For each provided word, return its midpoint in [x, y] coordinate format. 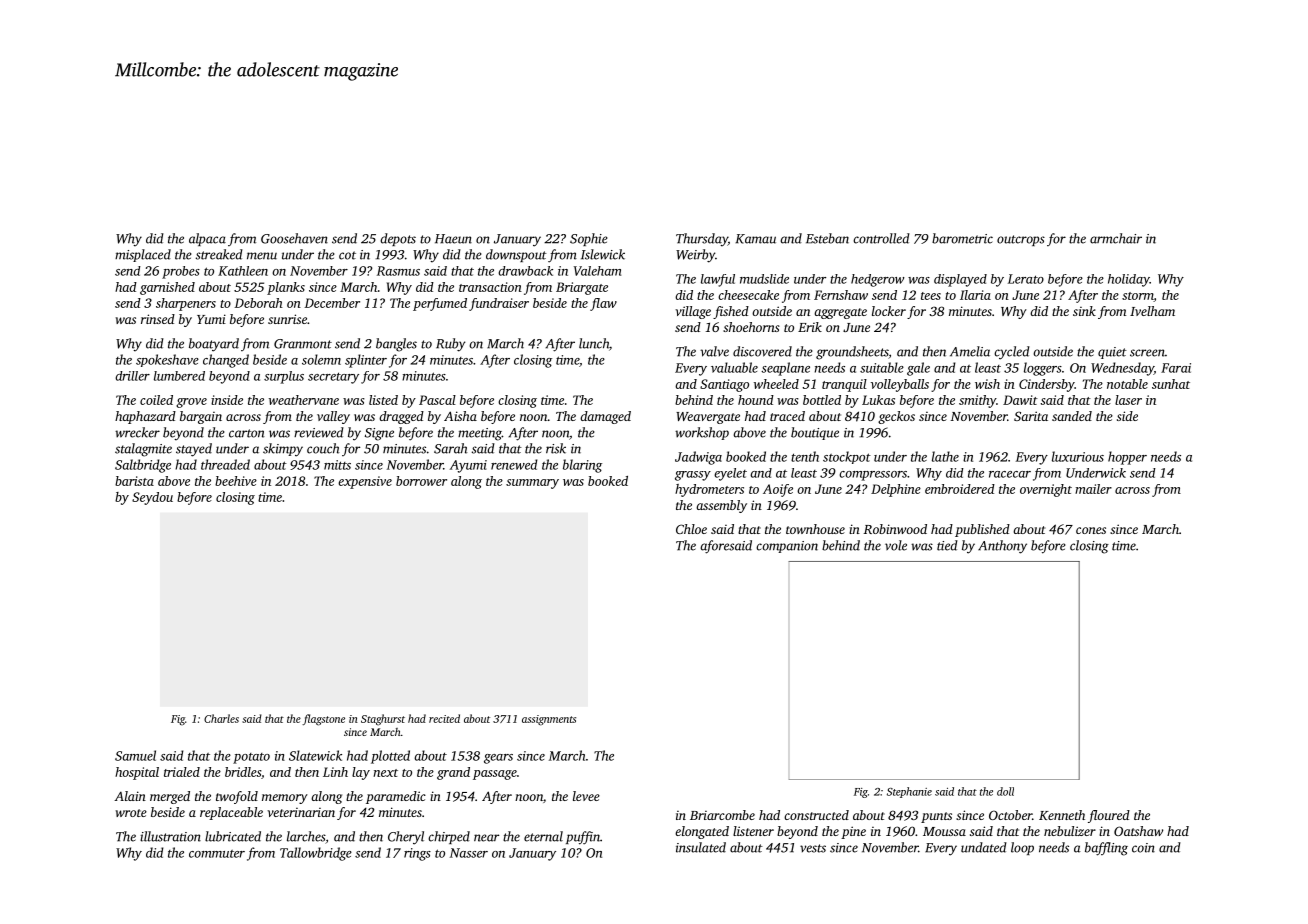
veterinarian [301, 812]
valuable [734, 367]
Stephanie [909, 792]
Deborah [258, 303]
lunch [594, 343]
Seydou [152, 498]
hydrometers [709, 490]
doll [1005, 791]
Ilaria [975, 295]
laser [1128, 400]
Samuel [135, 755]
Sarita [1031, 416]
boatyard [214, 345]
